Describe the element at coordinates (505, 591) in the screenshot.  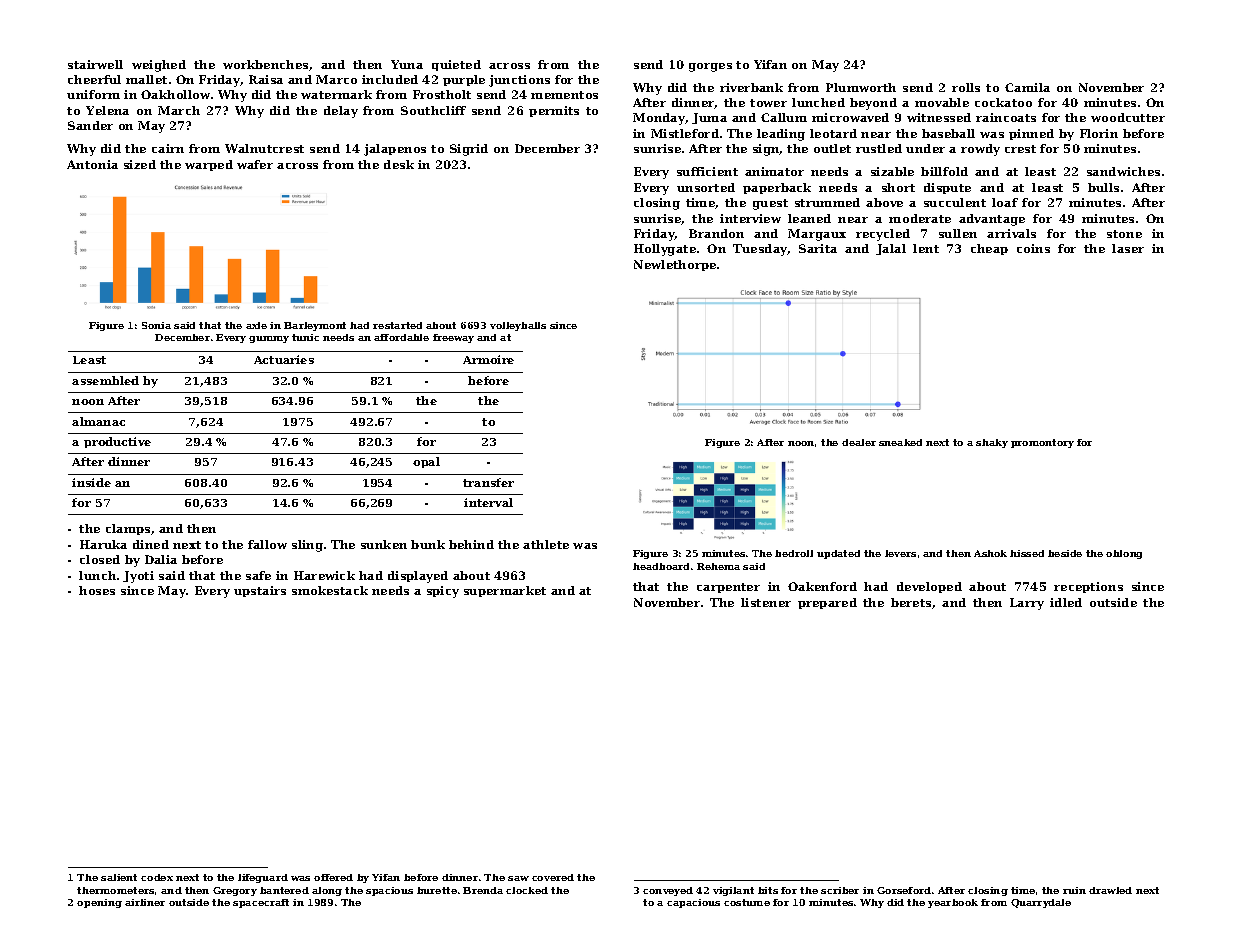
I see `supermarket` at that location.
